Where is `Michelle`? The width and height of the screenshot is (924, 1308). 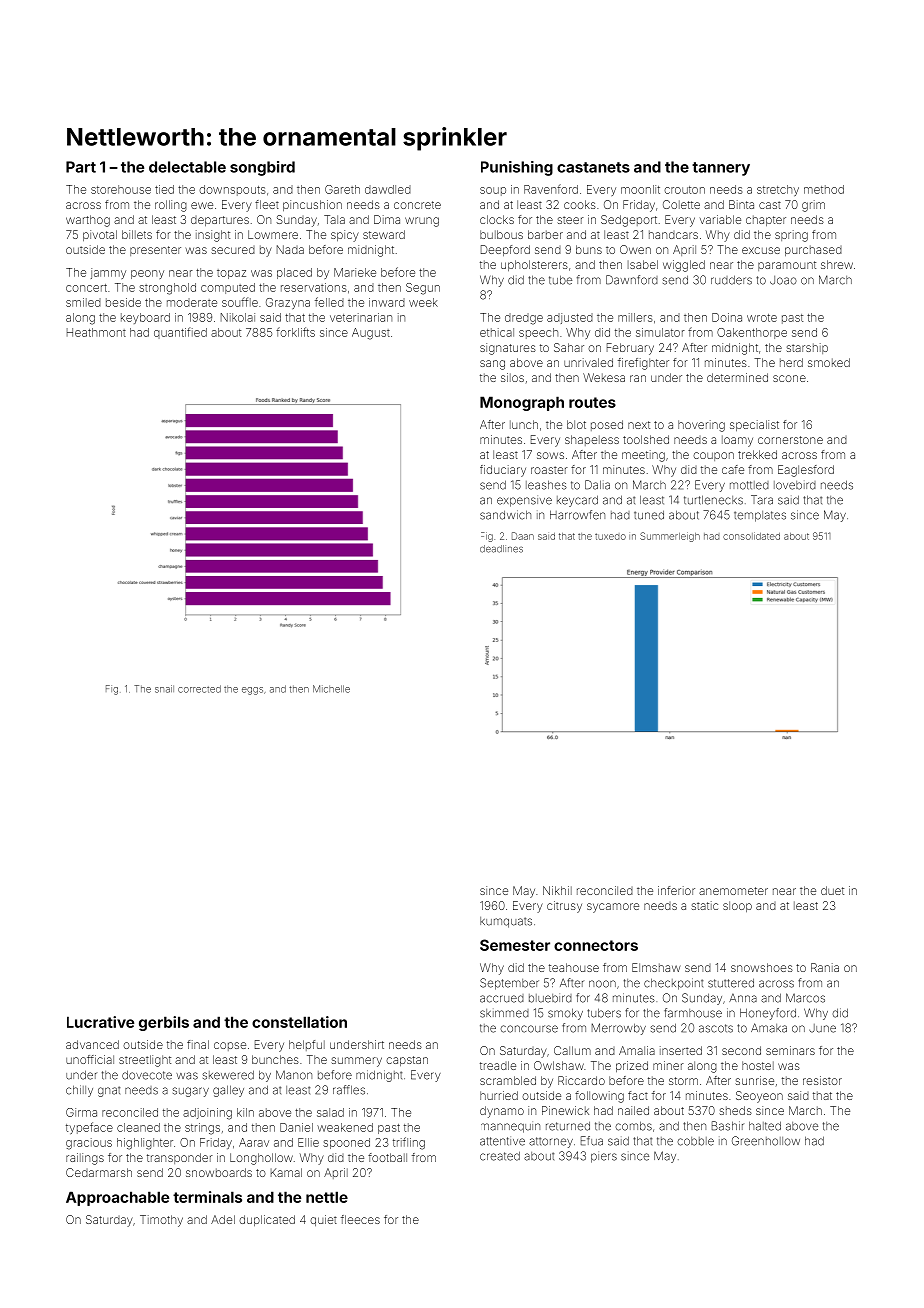 Michelle is located at coordinates (331, 689).
